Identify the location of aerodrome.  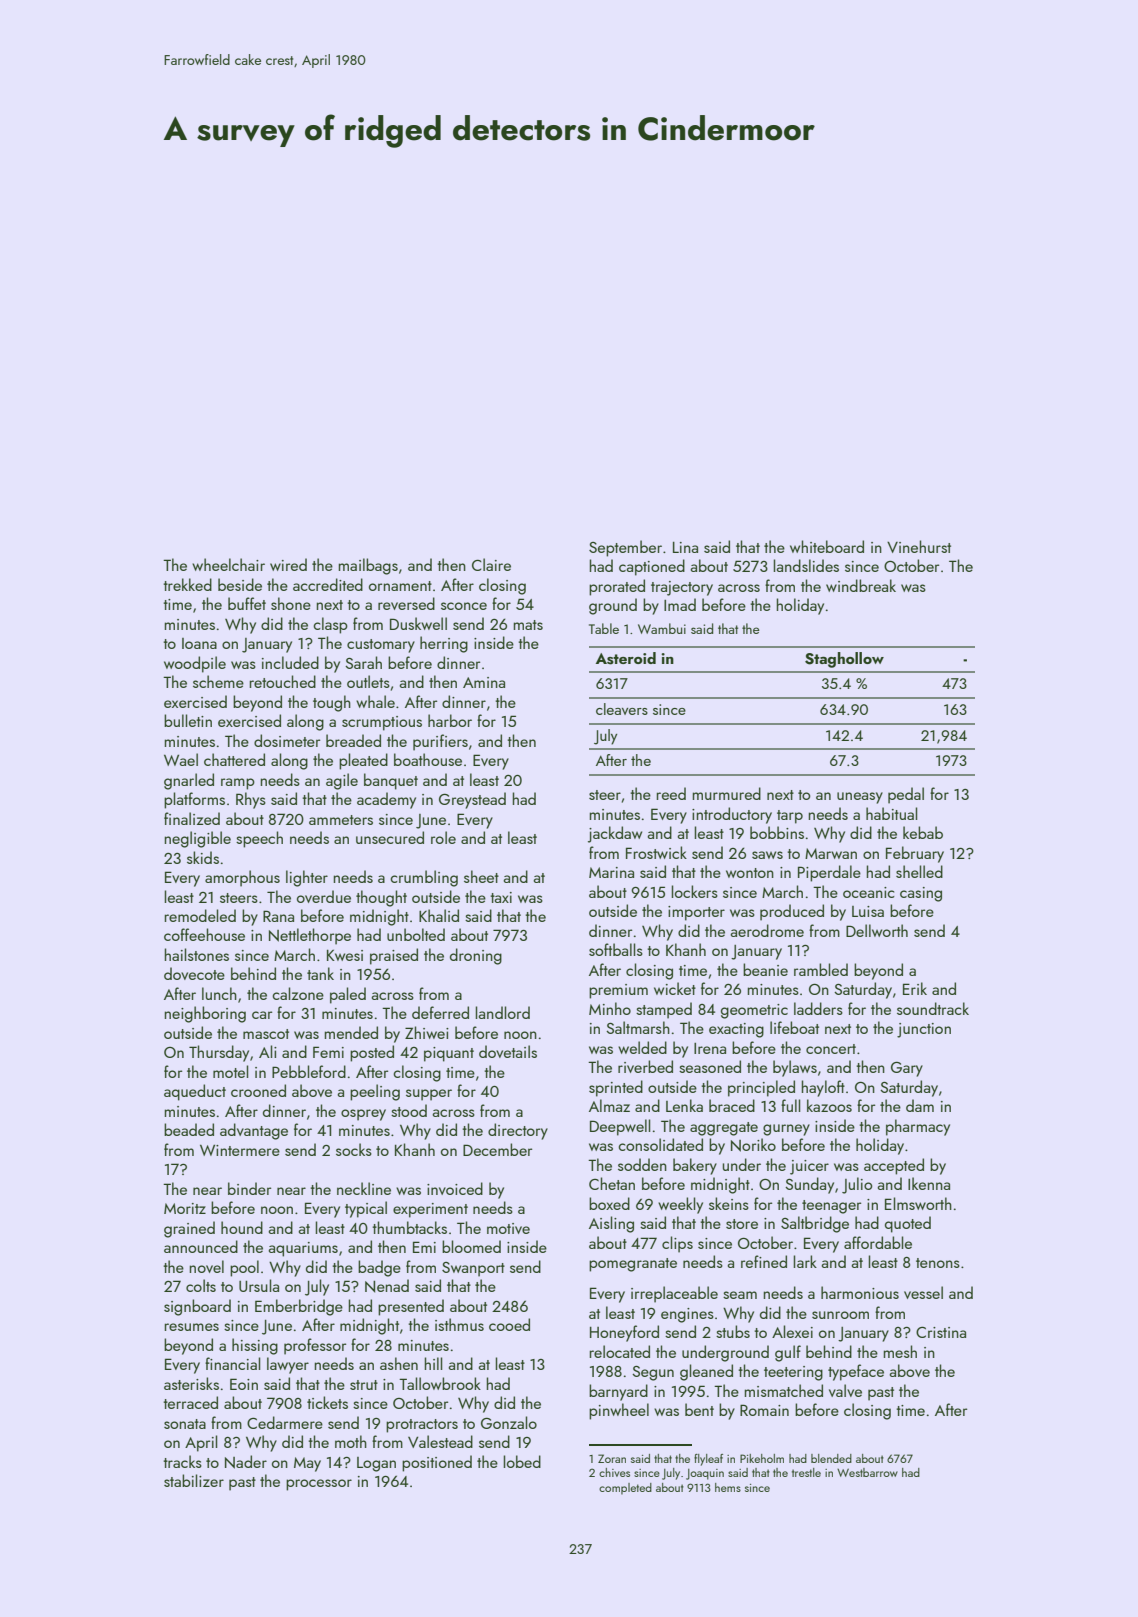
(767, 930).
